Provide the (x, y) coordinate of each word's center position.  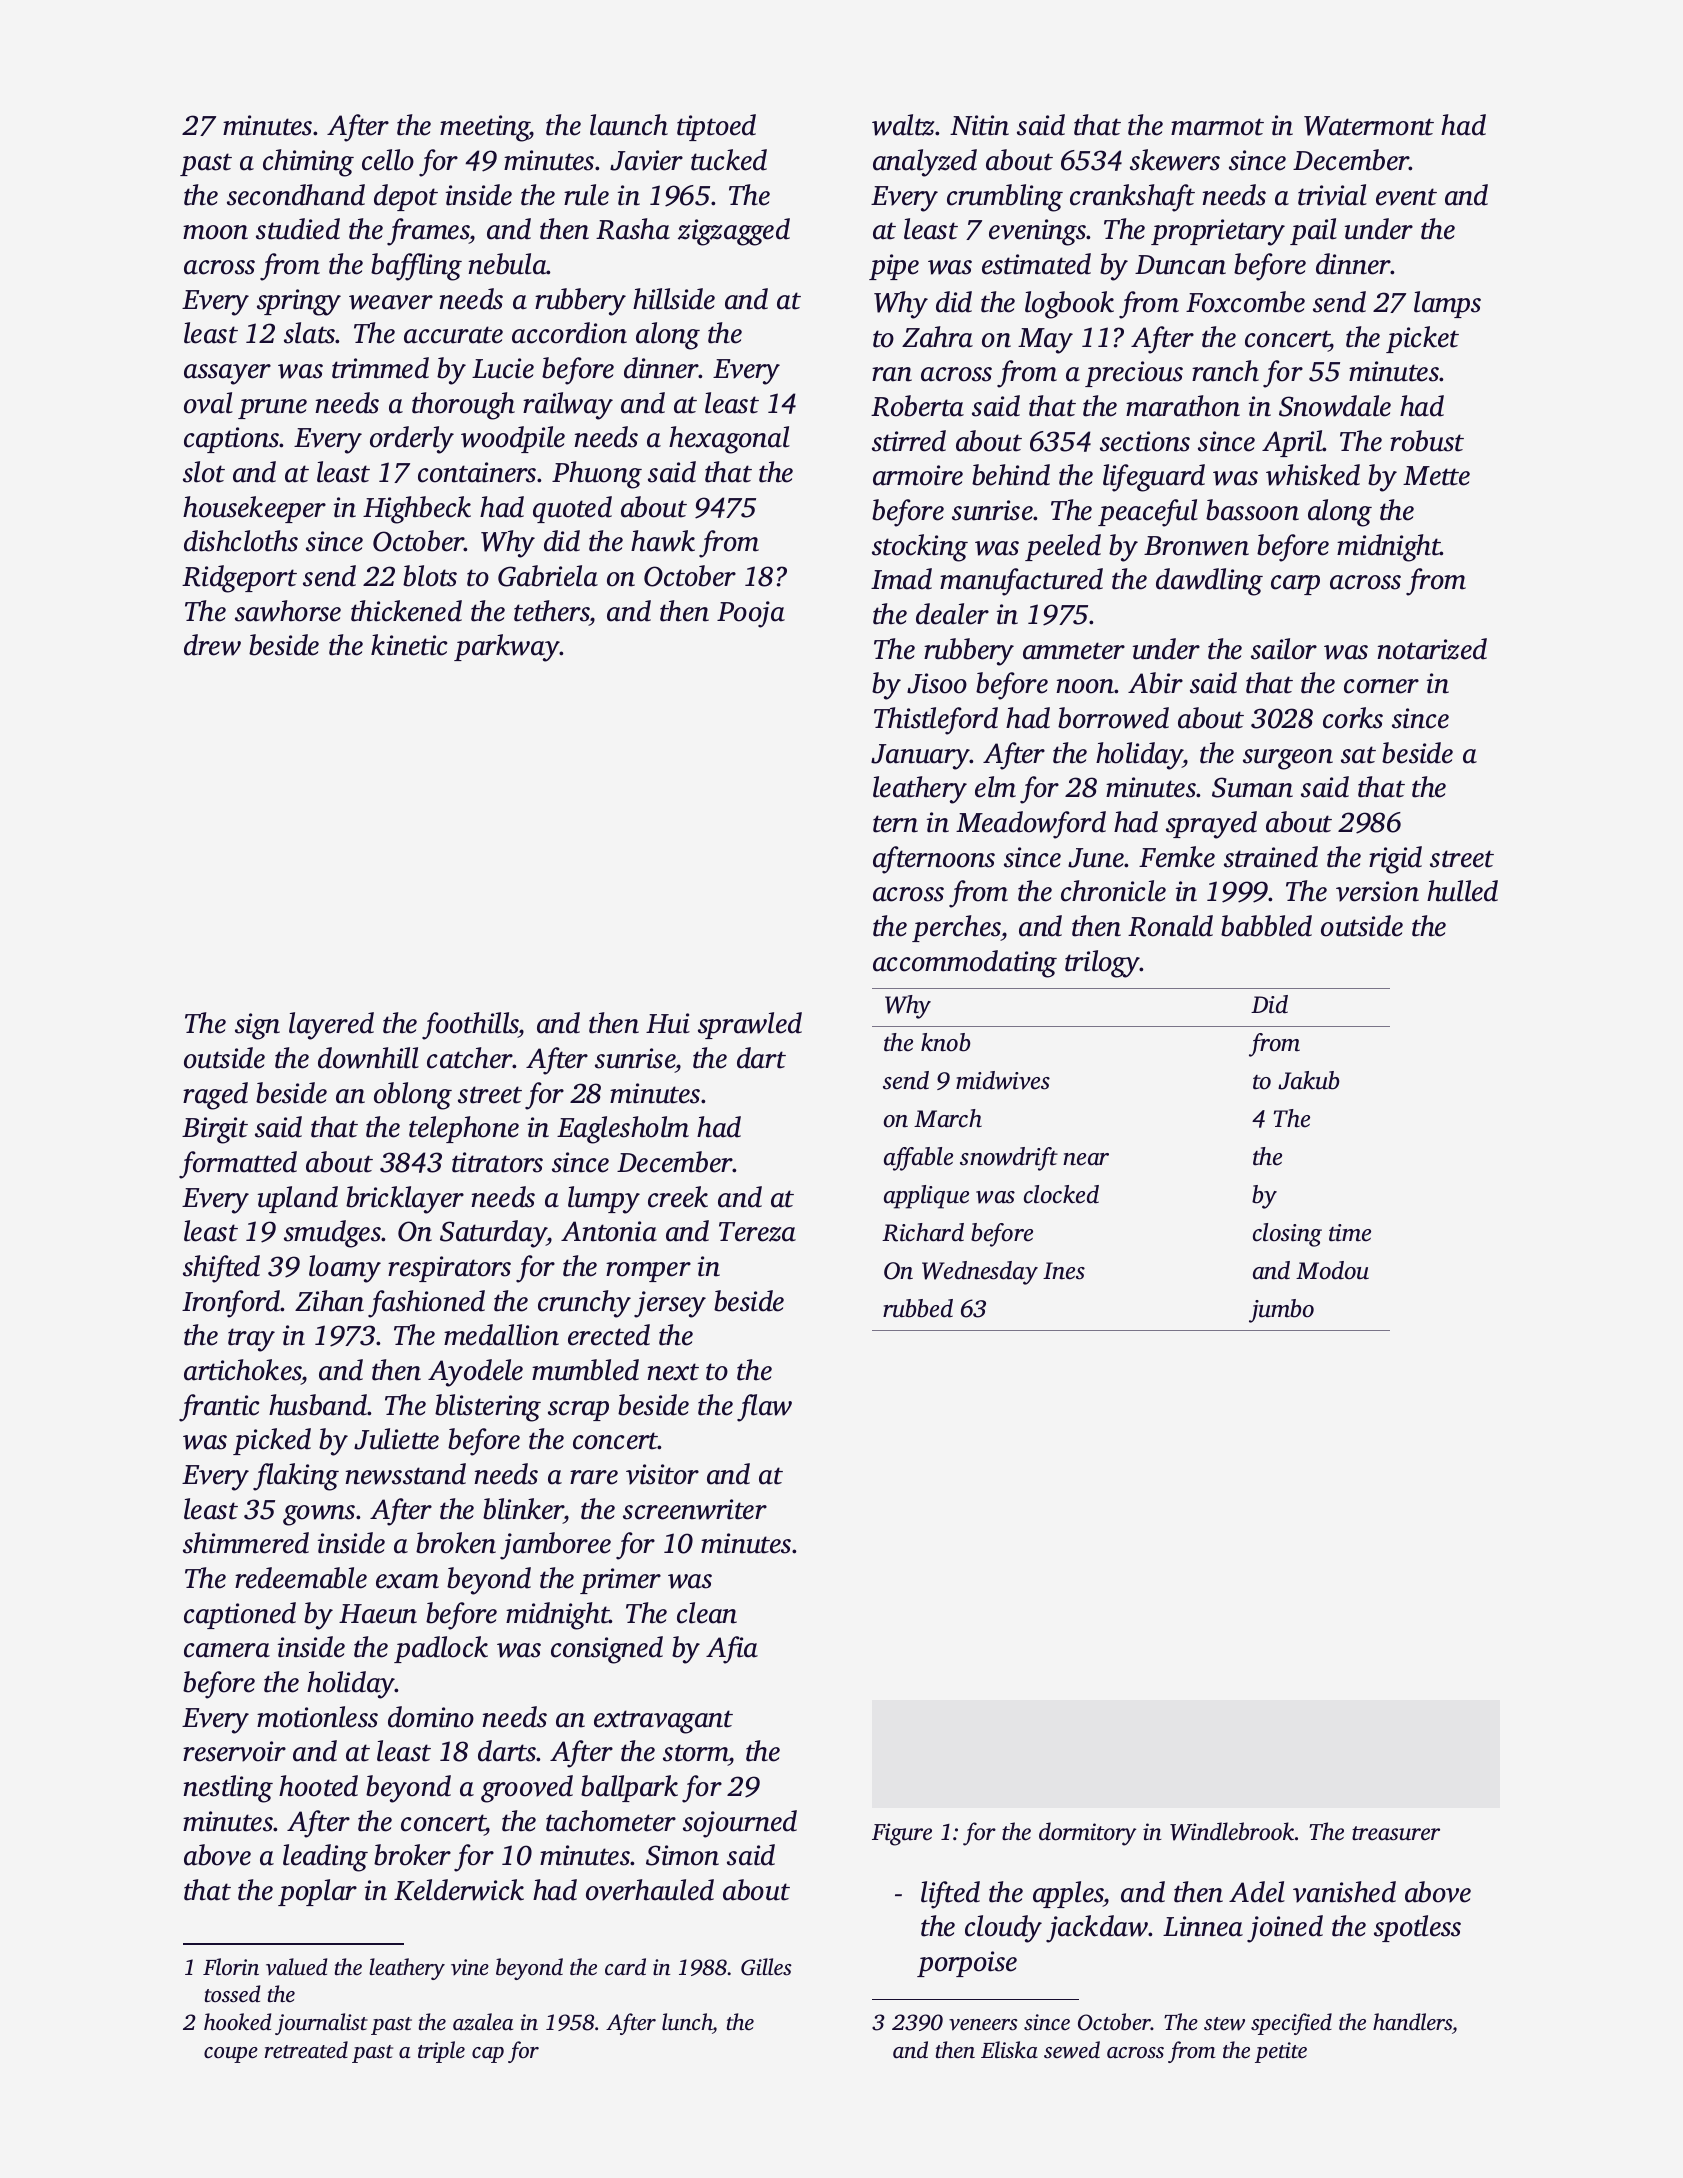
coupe (231, 2055)
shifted (221, 1269)
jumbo (1281, 1311)
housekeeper (254, 509)
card (625, 1967)
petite (1281, 2052)
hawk (663, 541)
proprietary (1218, 232)
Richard (923, 1232)
